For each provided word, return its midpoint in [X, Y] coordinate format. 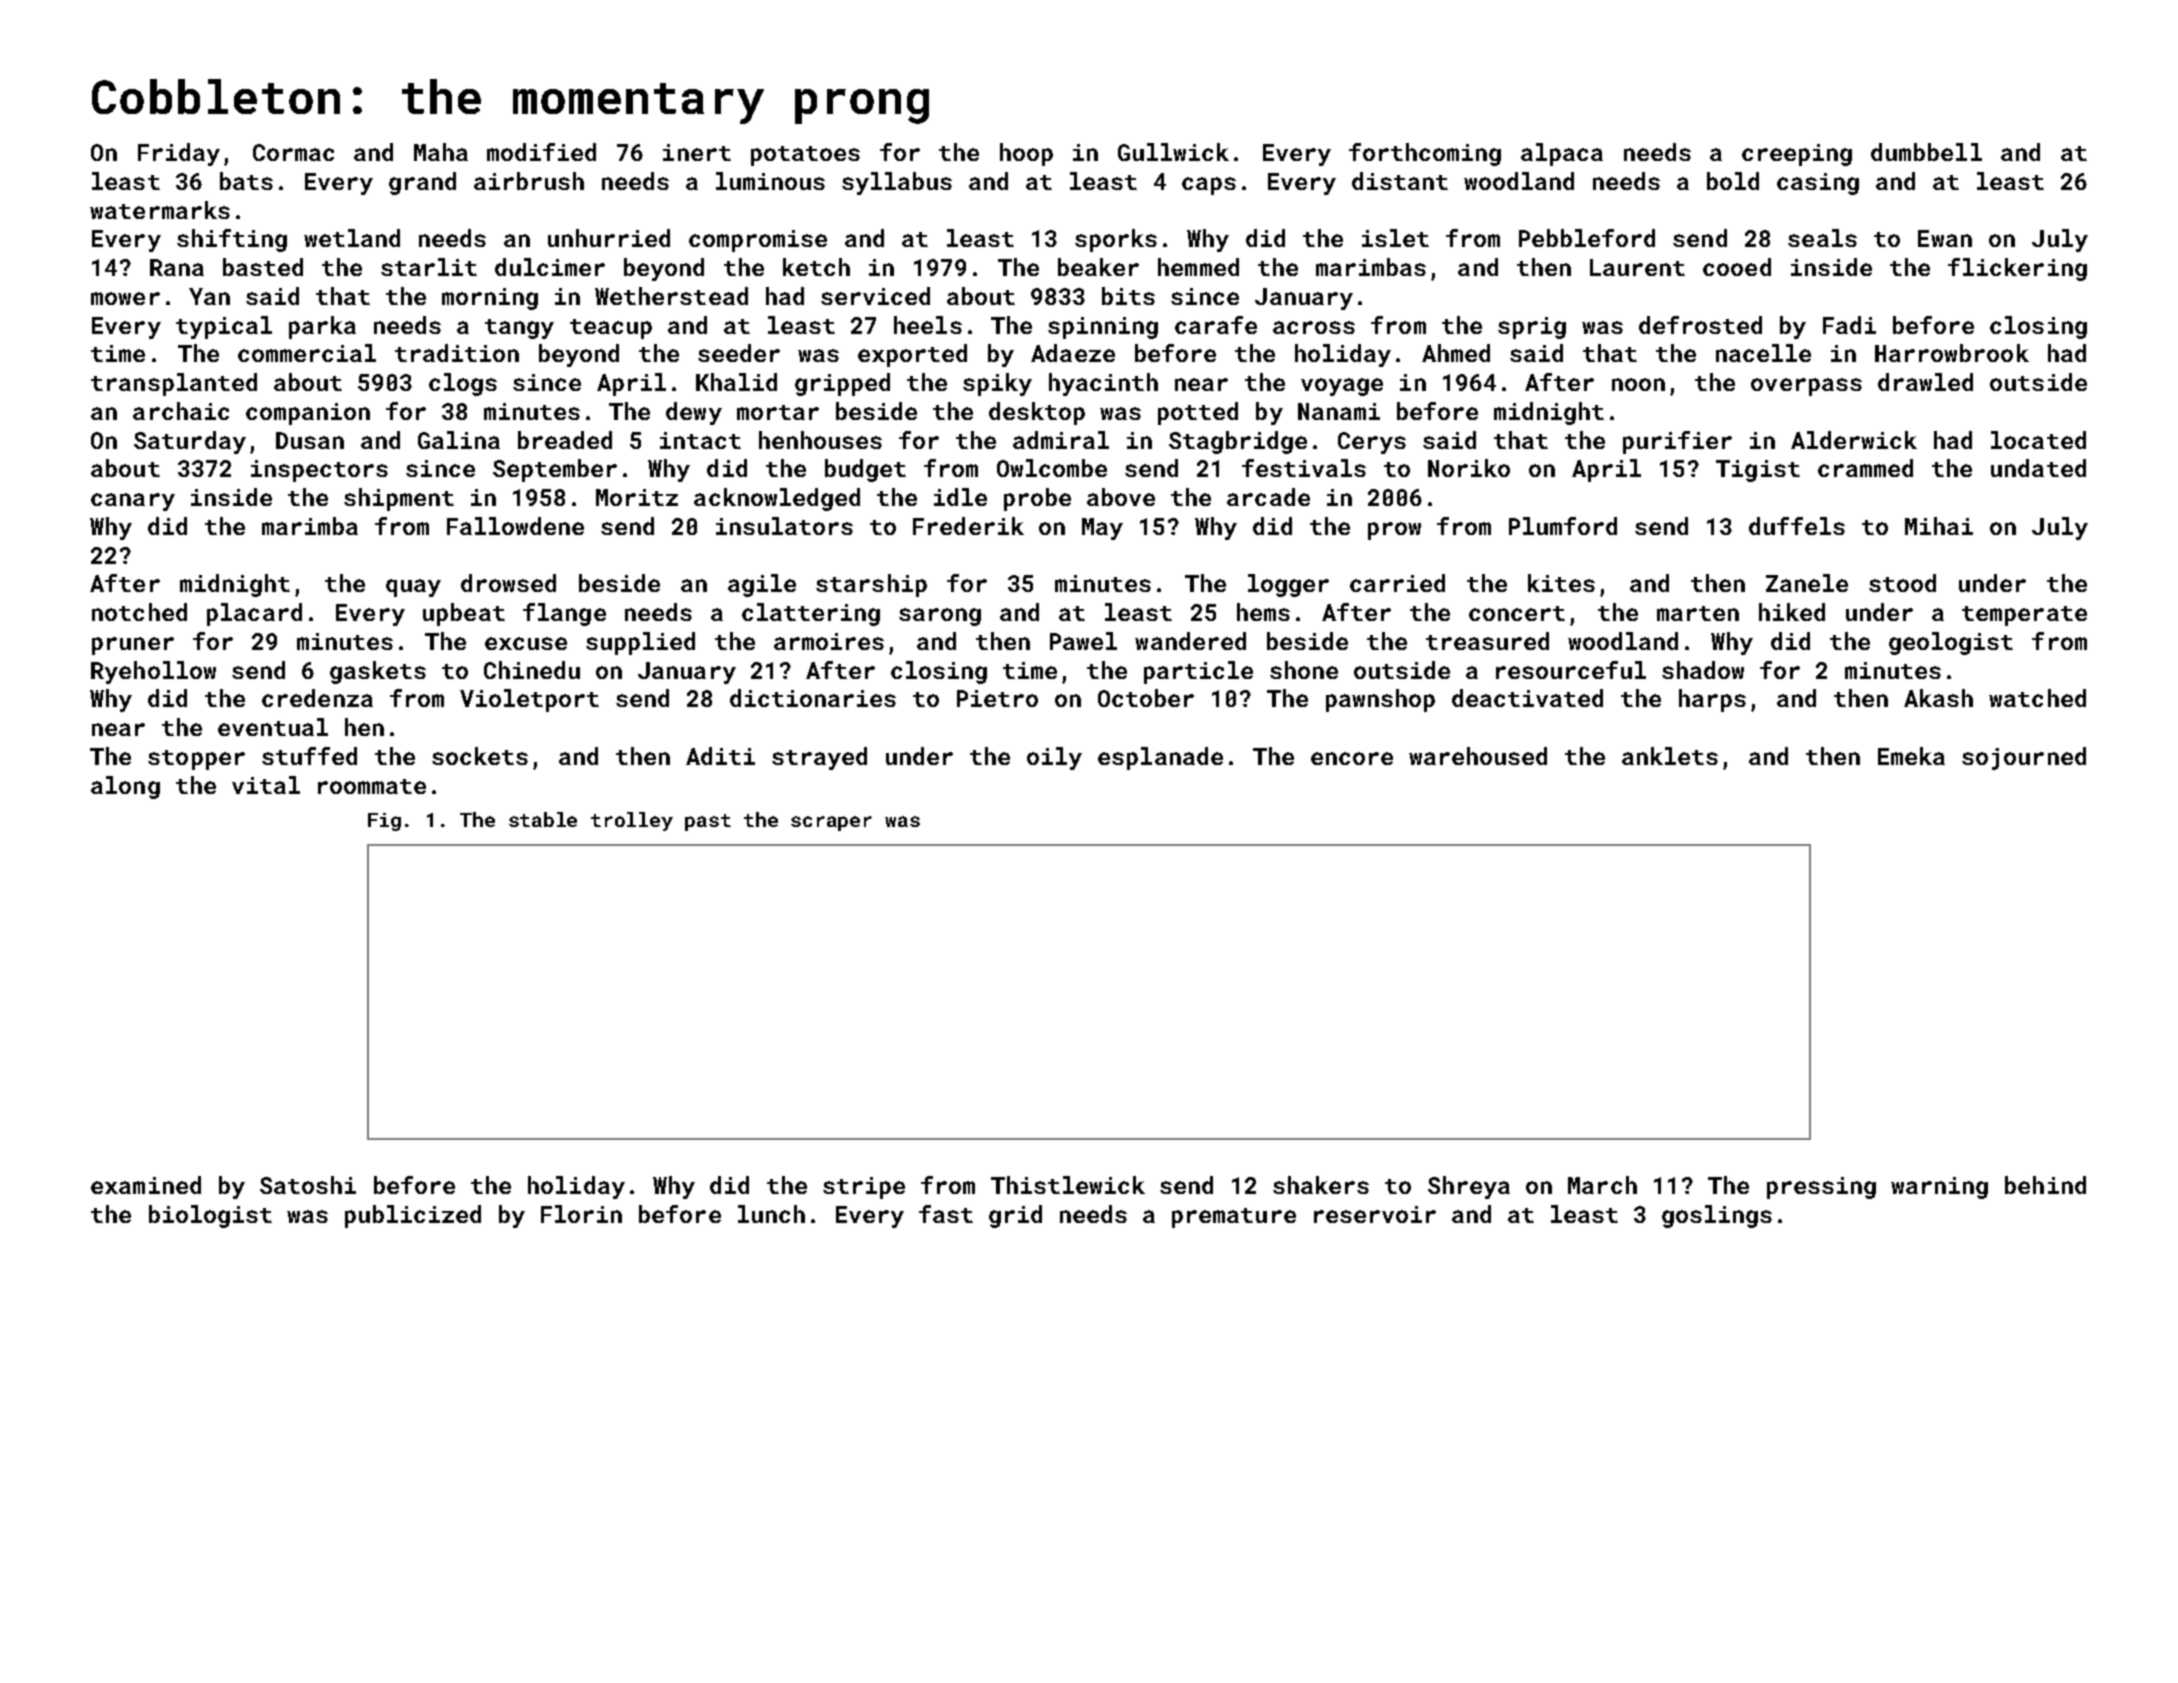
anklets [1670, 756]
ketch [816, 267]
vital [266, 785]
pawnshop [1380, 700]
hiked [1792, 612]
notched [139, 612]
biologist [210, 1216]
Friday [179, 154]
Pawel [1083, 641]
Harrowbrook [1952, 353]
